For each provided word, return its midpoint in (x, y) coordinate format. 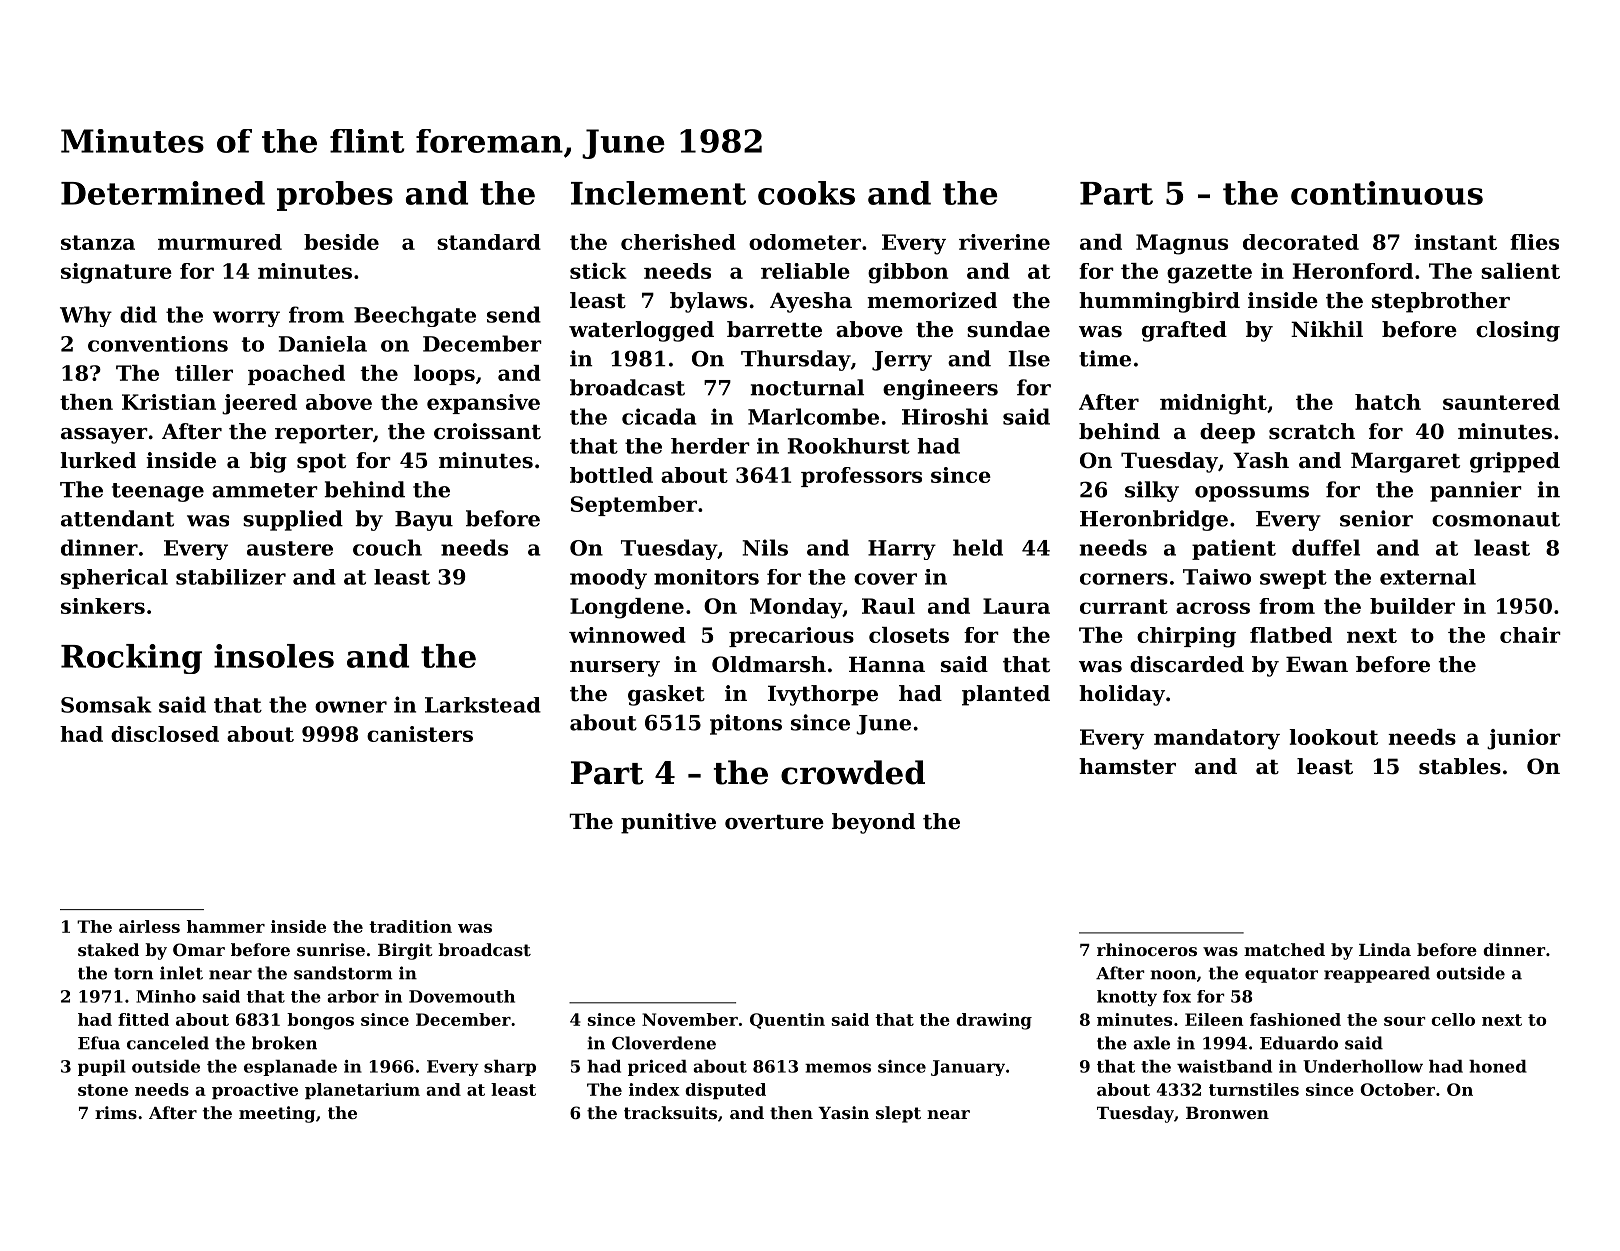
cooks (806, 193)
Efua (99, 1043)
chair (1530, 635)
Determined (163, 193)
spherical (114, 579)
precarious (791, 637)
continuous (1387, 193)
